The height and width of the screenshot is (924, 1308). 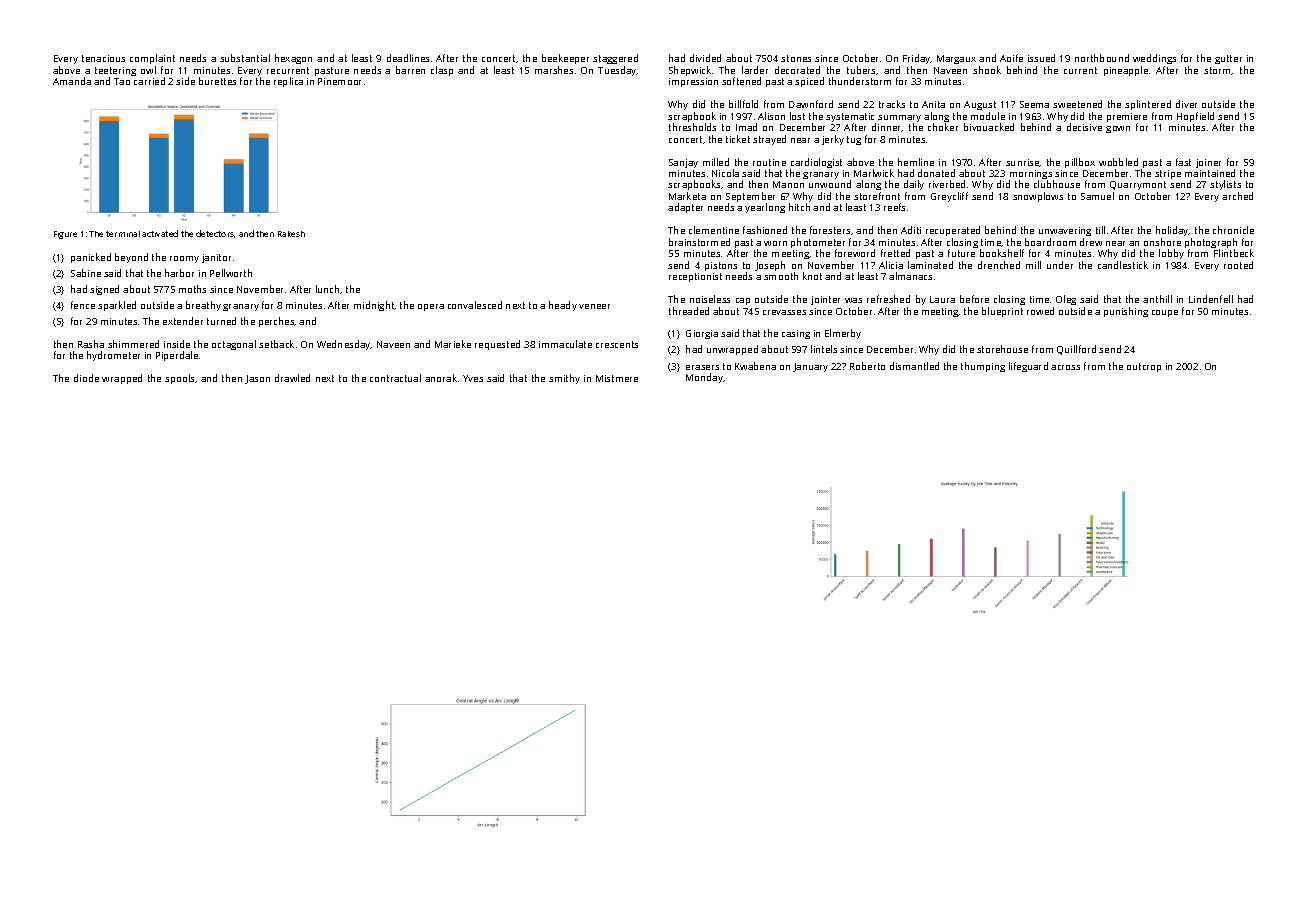 What do you see at coordinates (179, 379) in the screenshot?
I see `spools` at bounding box center [179, 379].
